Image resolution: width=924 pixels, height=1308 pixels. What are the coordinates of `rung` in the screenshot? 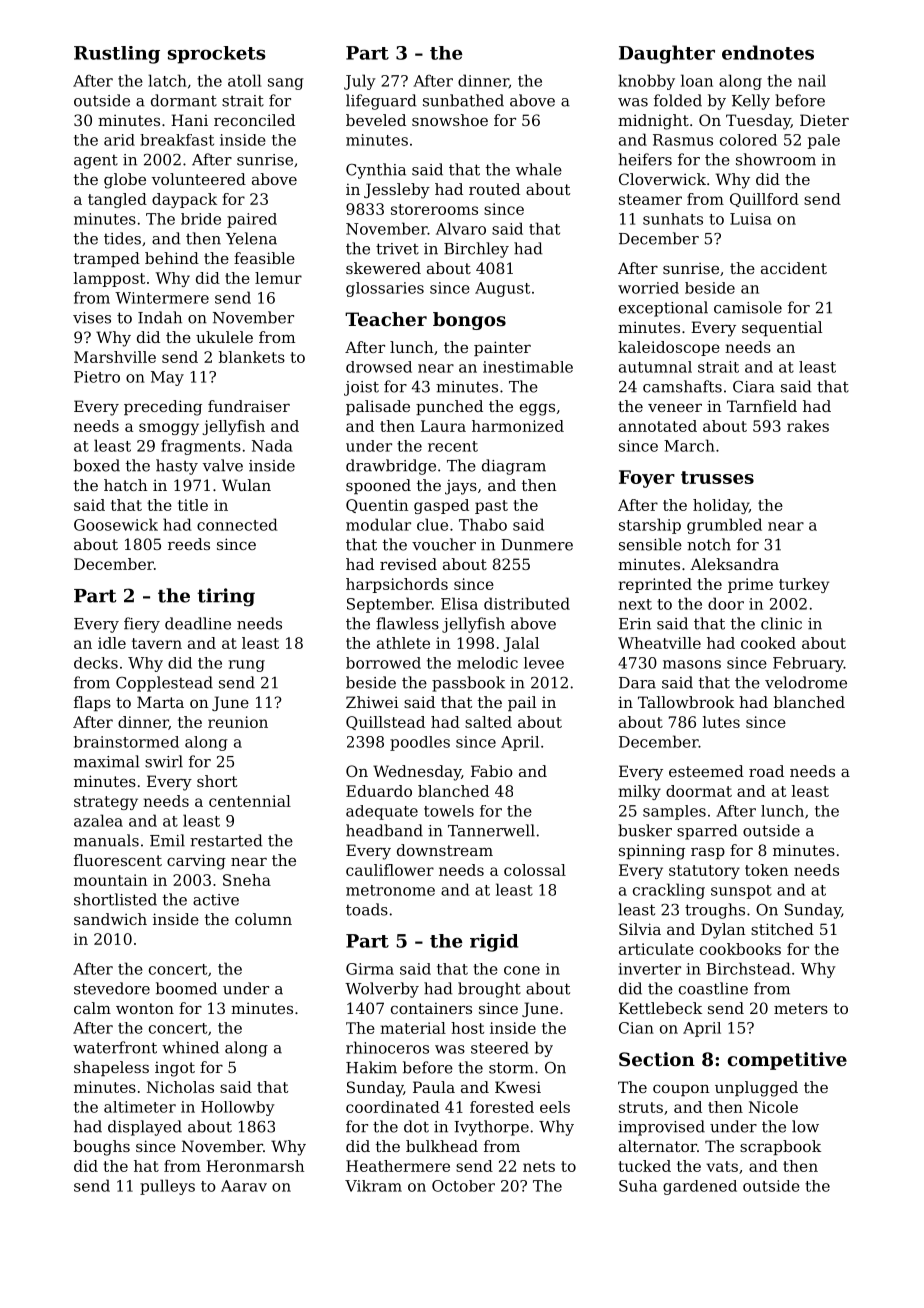 It's located at (247, 666).
